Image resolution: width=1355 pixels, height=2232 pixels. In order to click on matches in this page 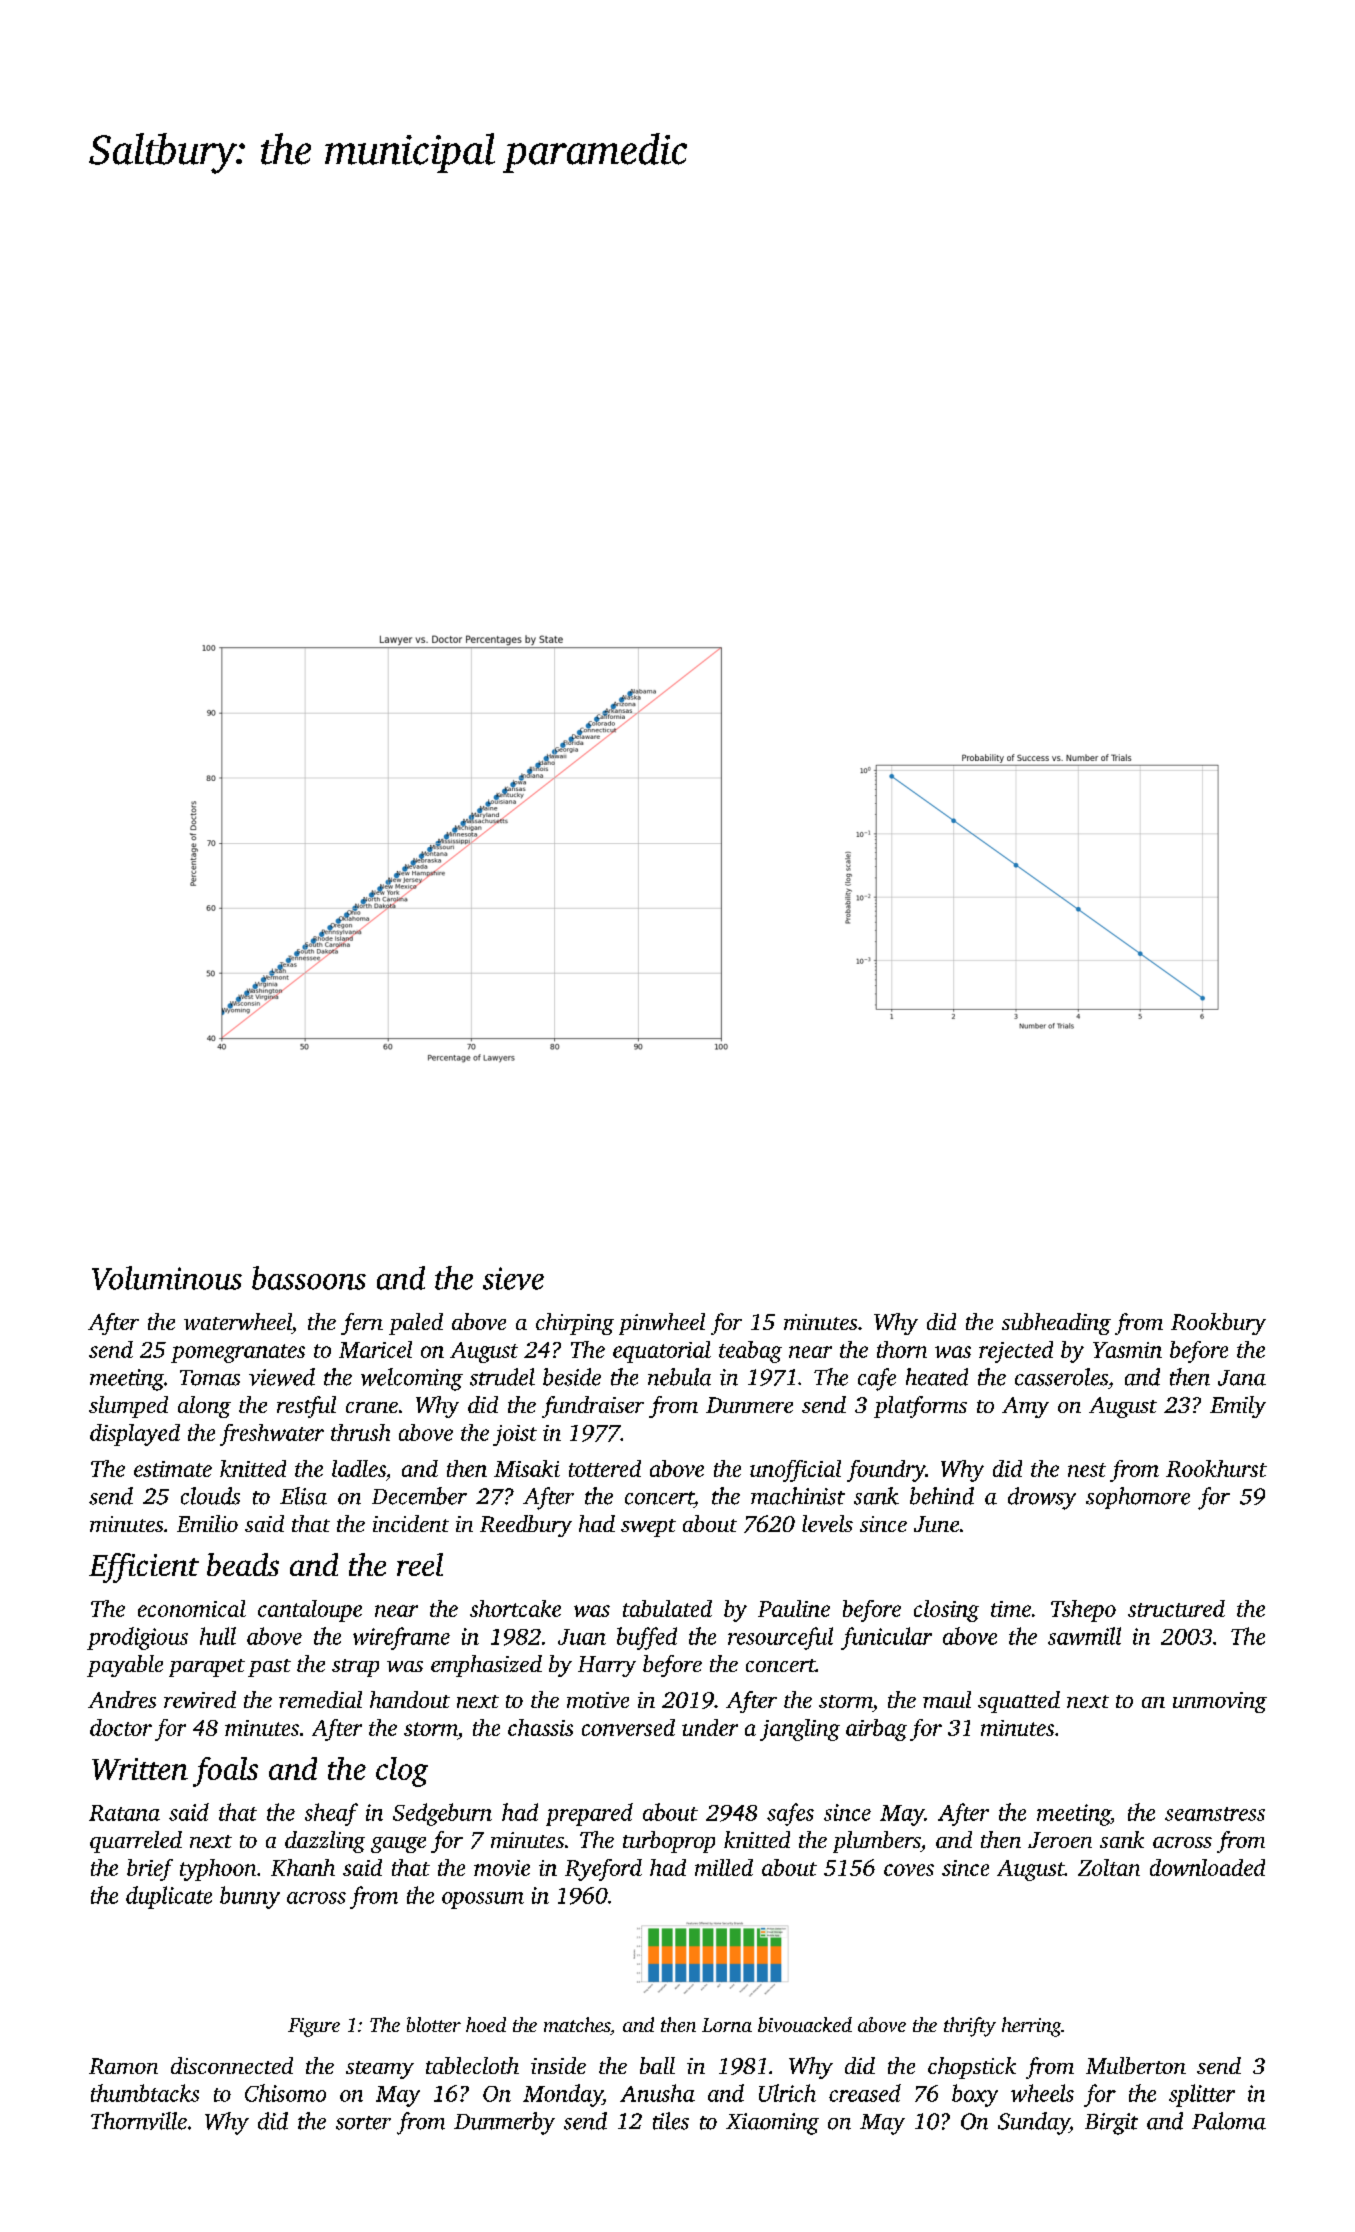, I will do `click(577, 2024)`.
